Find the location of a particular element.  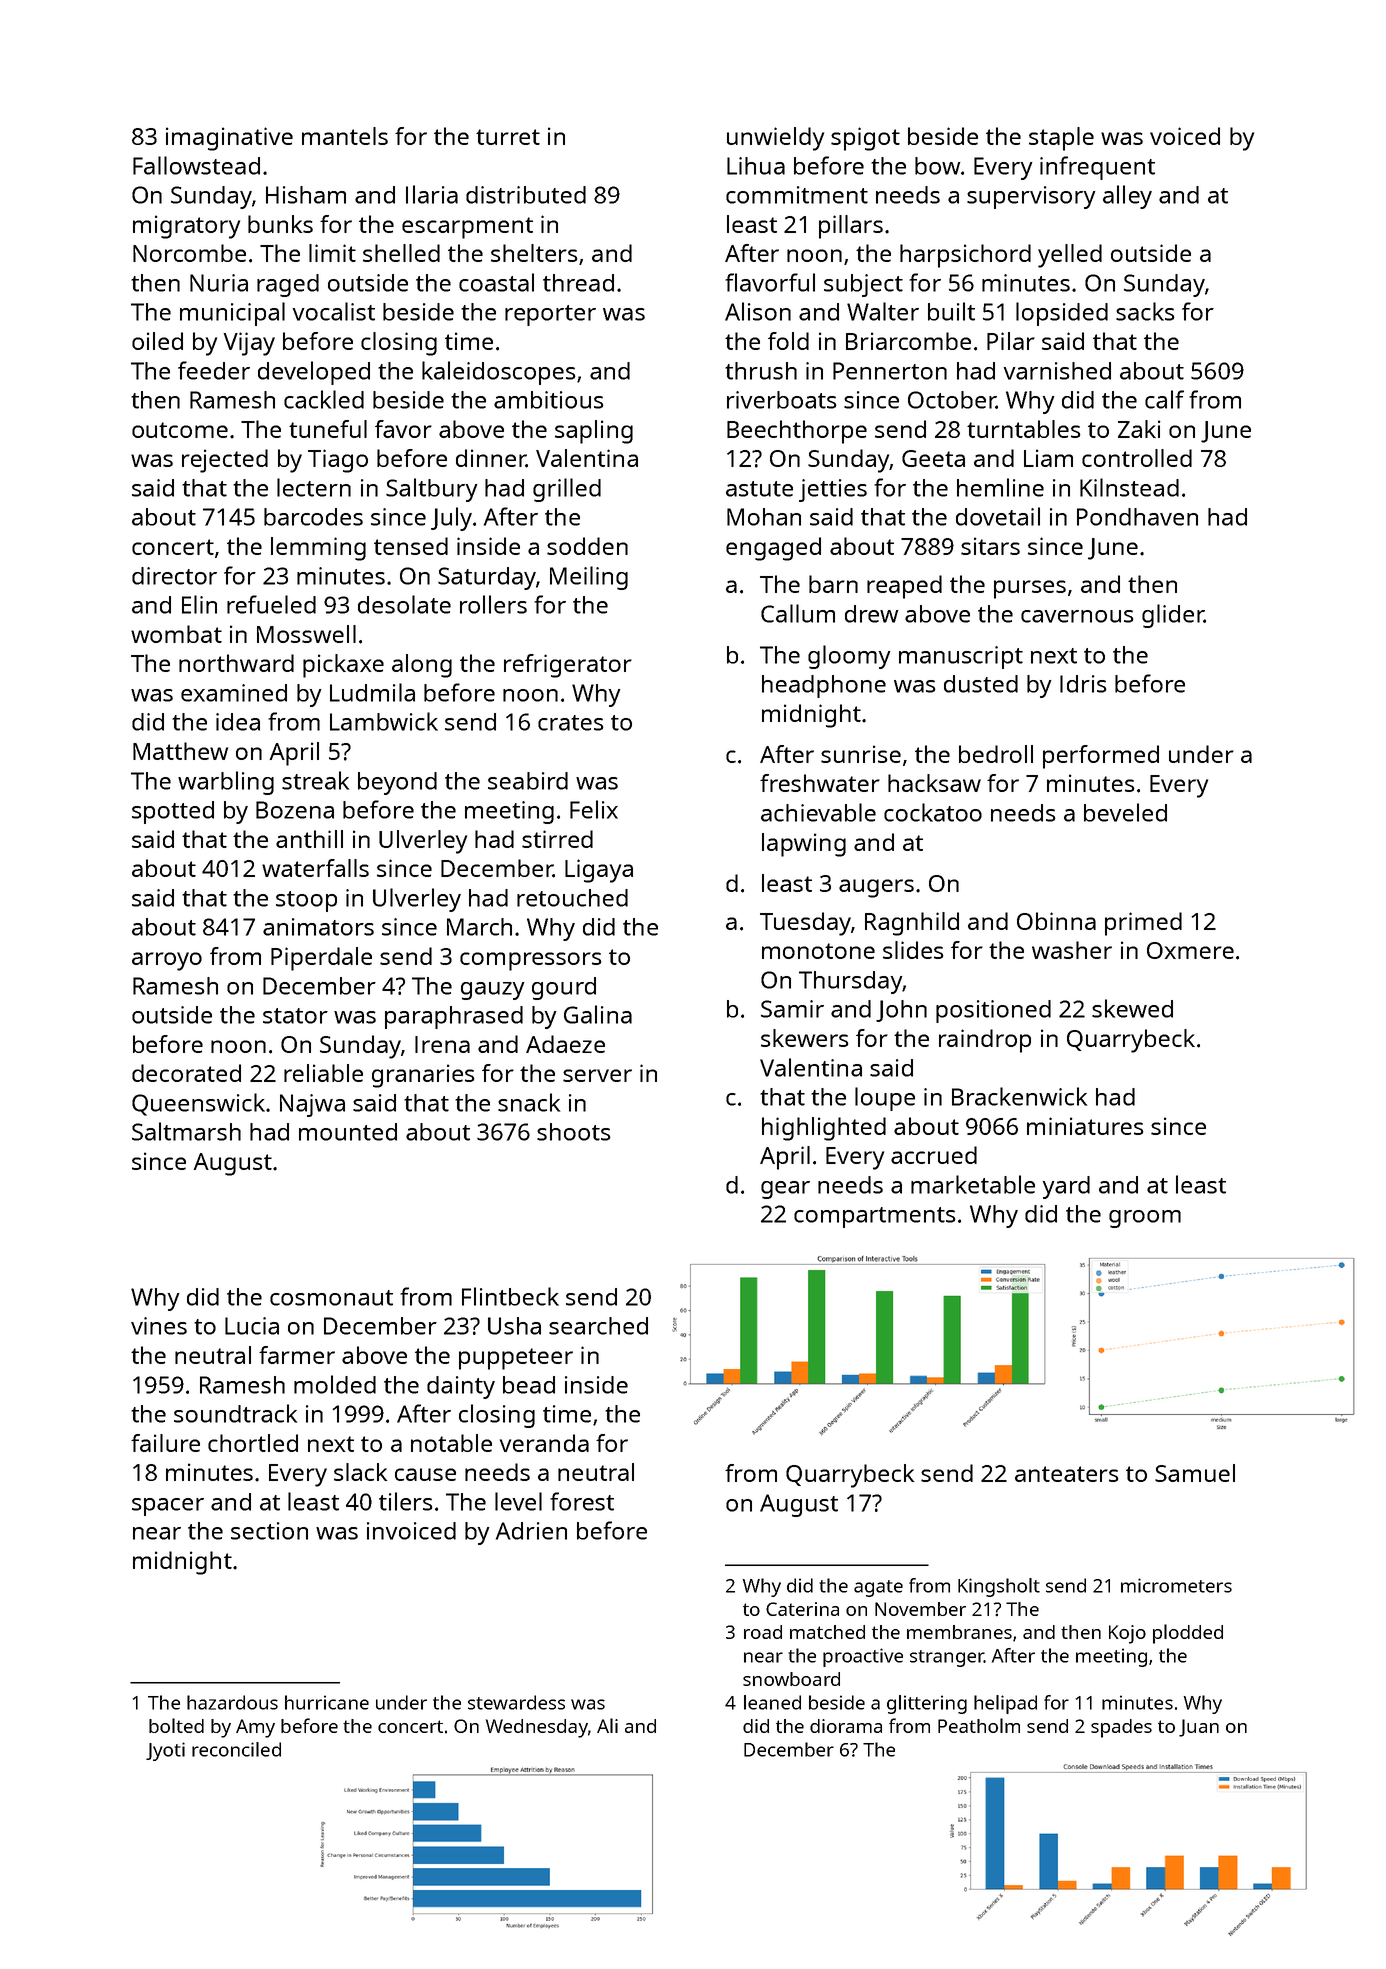

groom is located at coordinates (1145, 1219).
